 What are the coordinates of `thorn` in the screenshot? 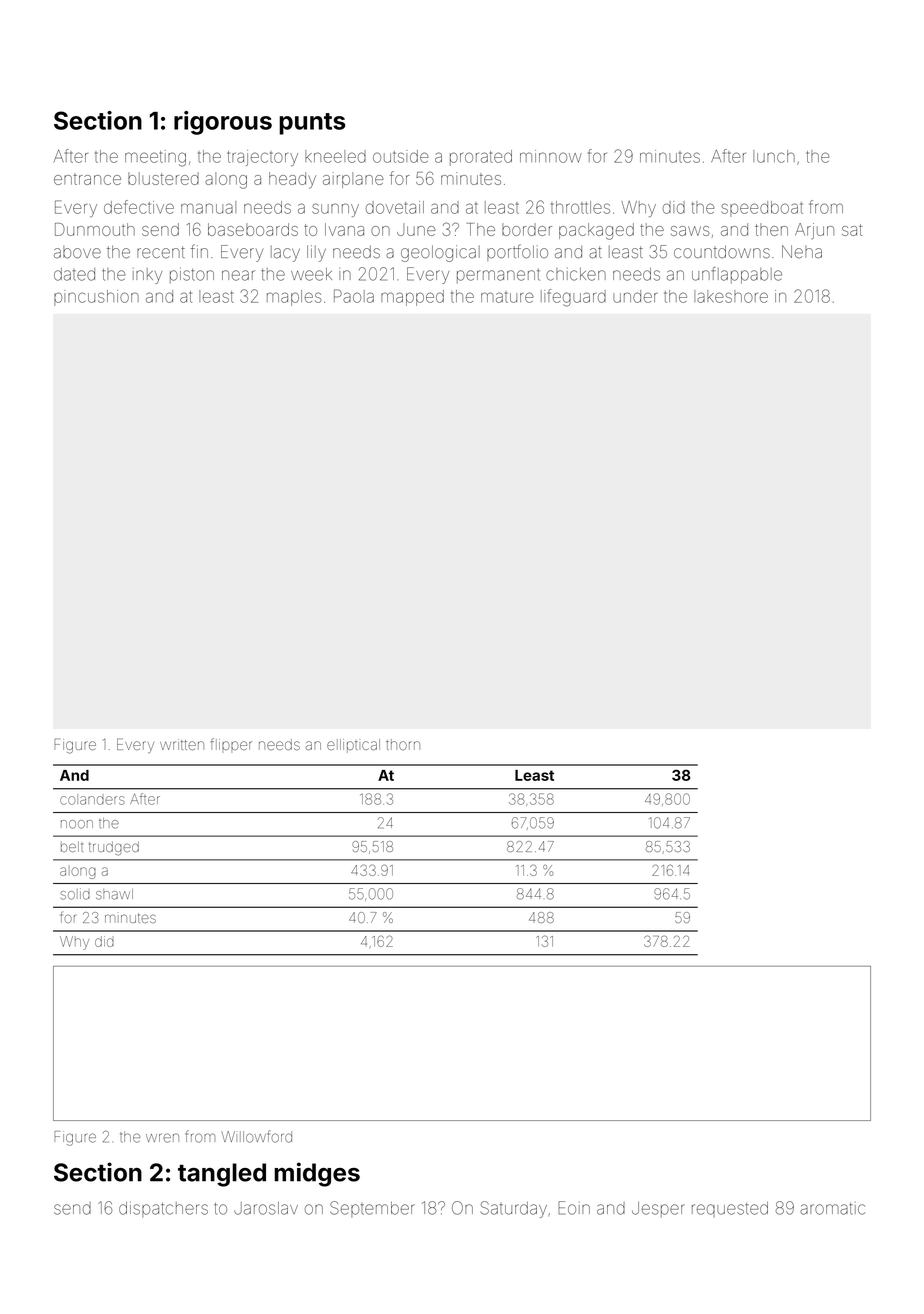 It's located at (403, 744).
